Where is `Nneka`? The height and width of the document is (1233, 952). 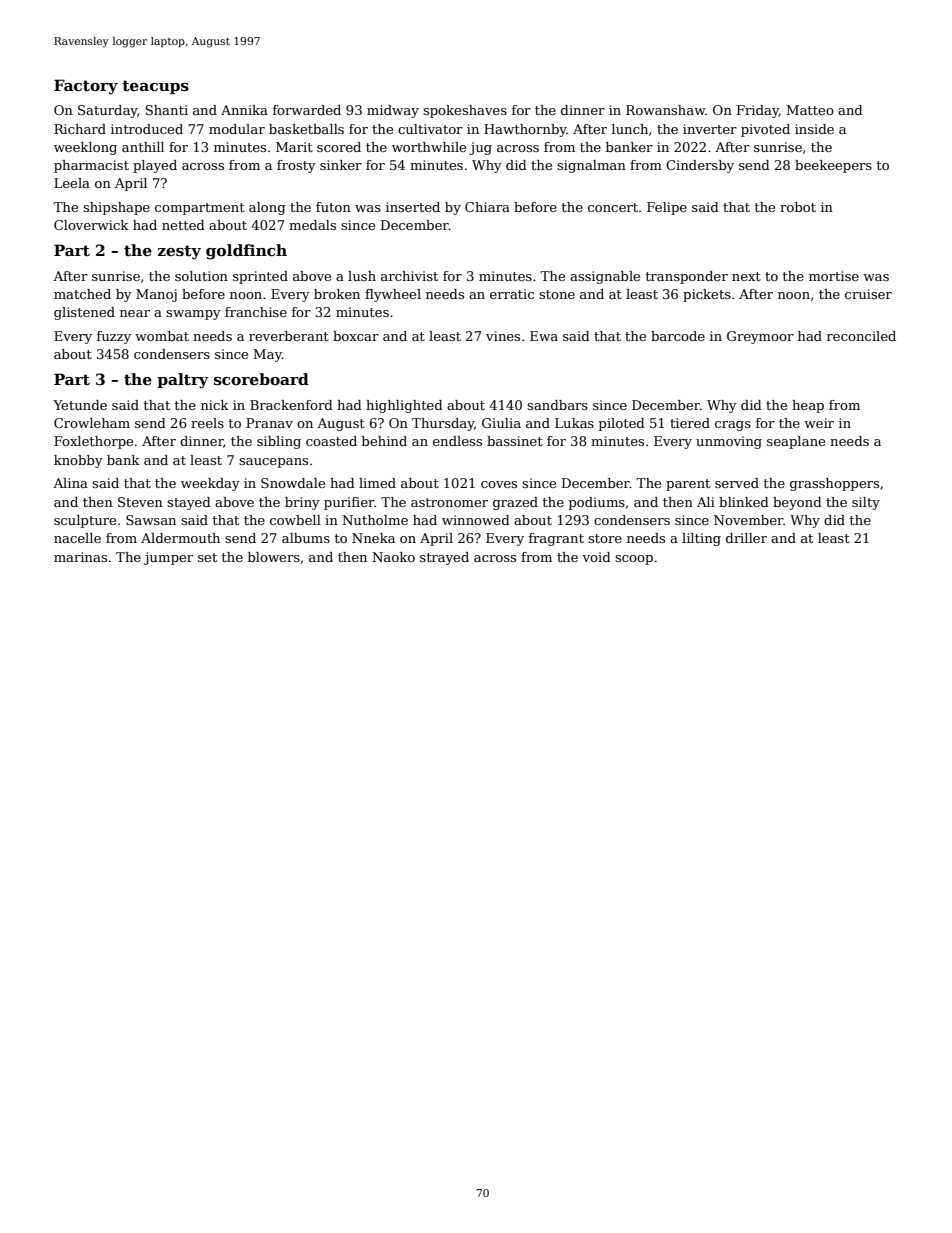 Nneka is located at coordinates (373, 538).
